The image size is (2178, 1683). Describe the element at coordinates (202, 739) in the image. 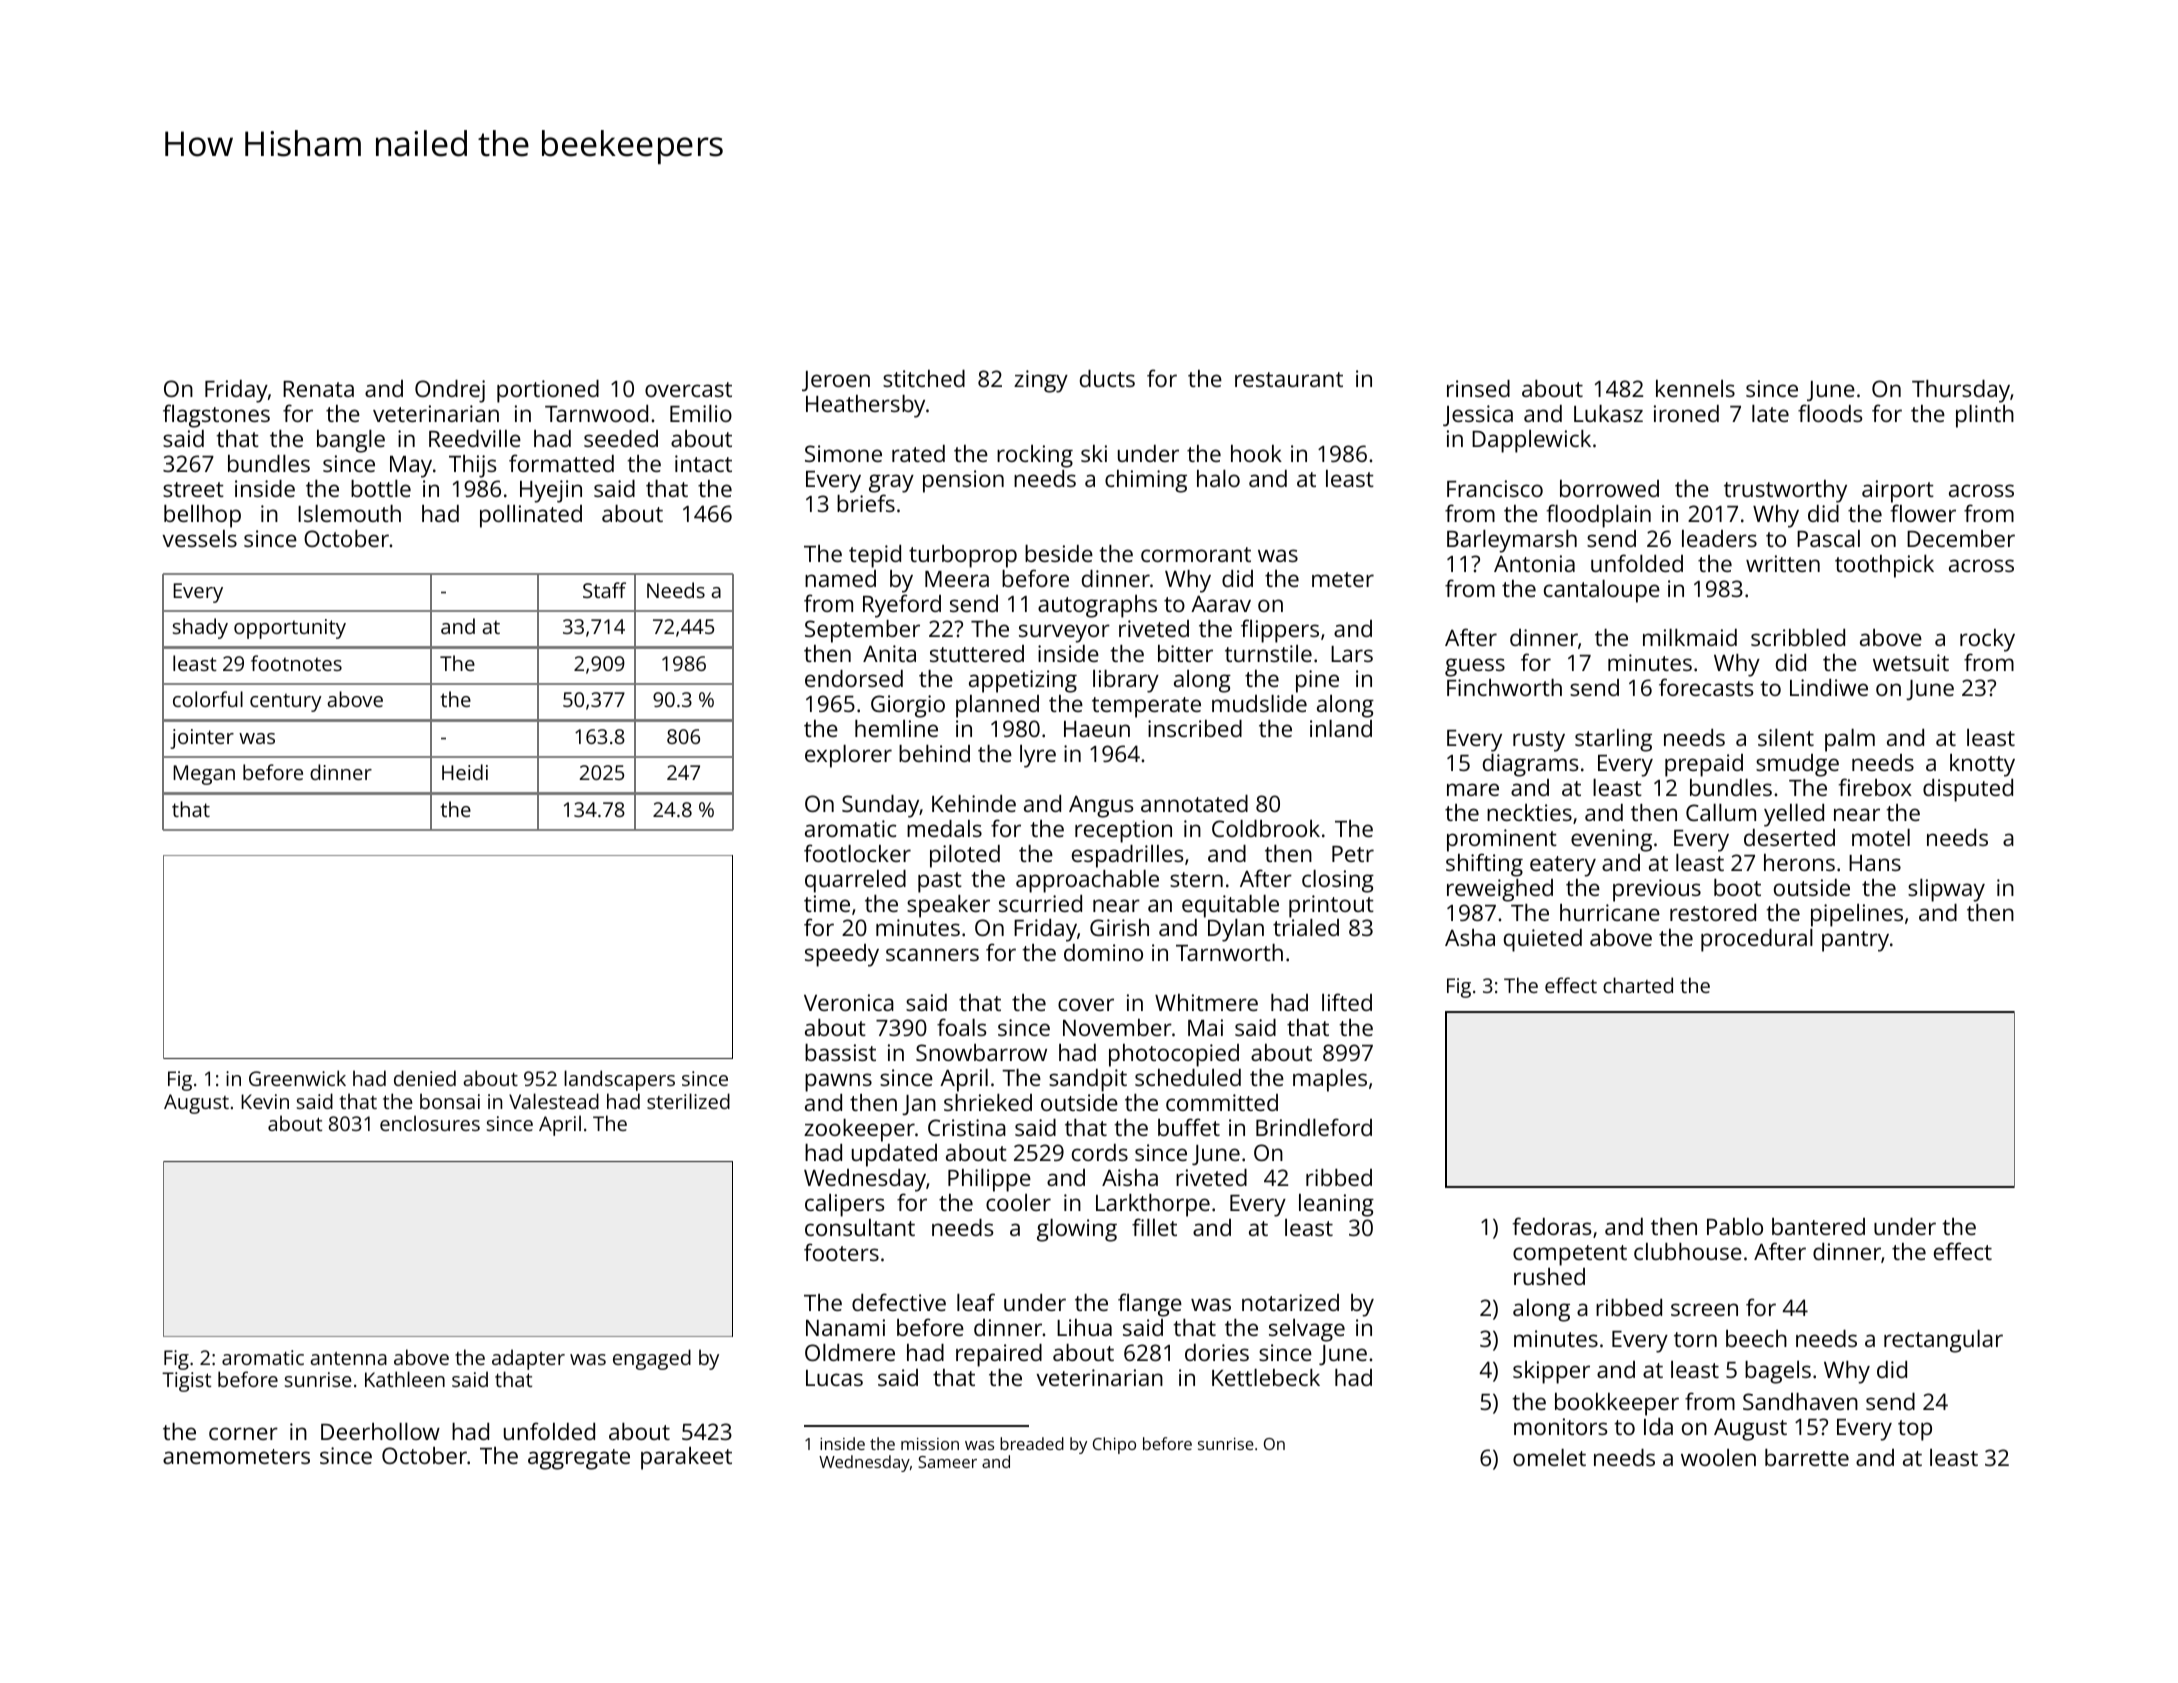

I see `jointer` at that location.
